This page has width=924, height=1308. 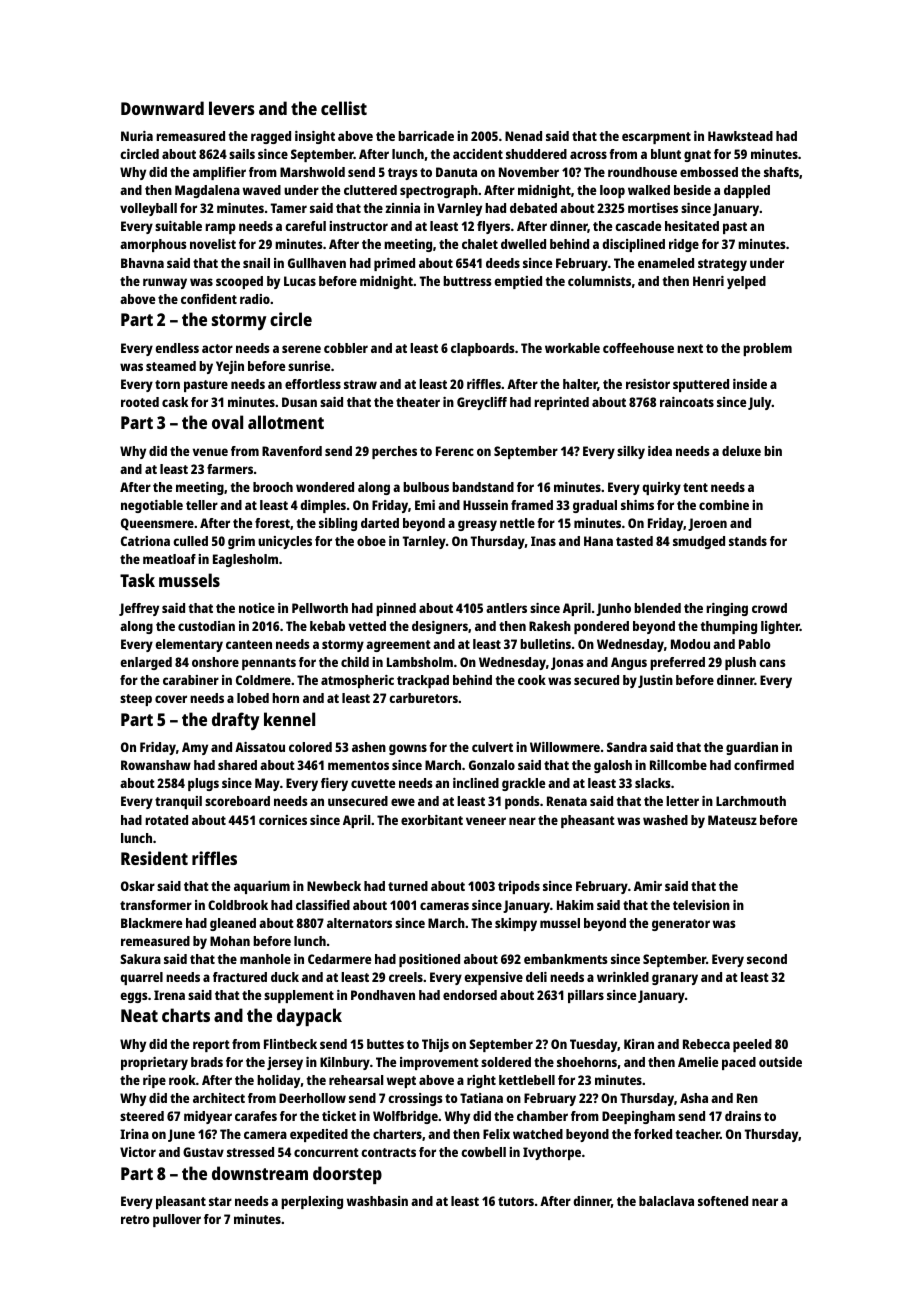 I want to click on ringing, so click(x=727, y=609).
